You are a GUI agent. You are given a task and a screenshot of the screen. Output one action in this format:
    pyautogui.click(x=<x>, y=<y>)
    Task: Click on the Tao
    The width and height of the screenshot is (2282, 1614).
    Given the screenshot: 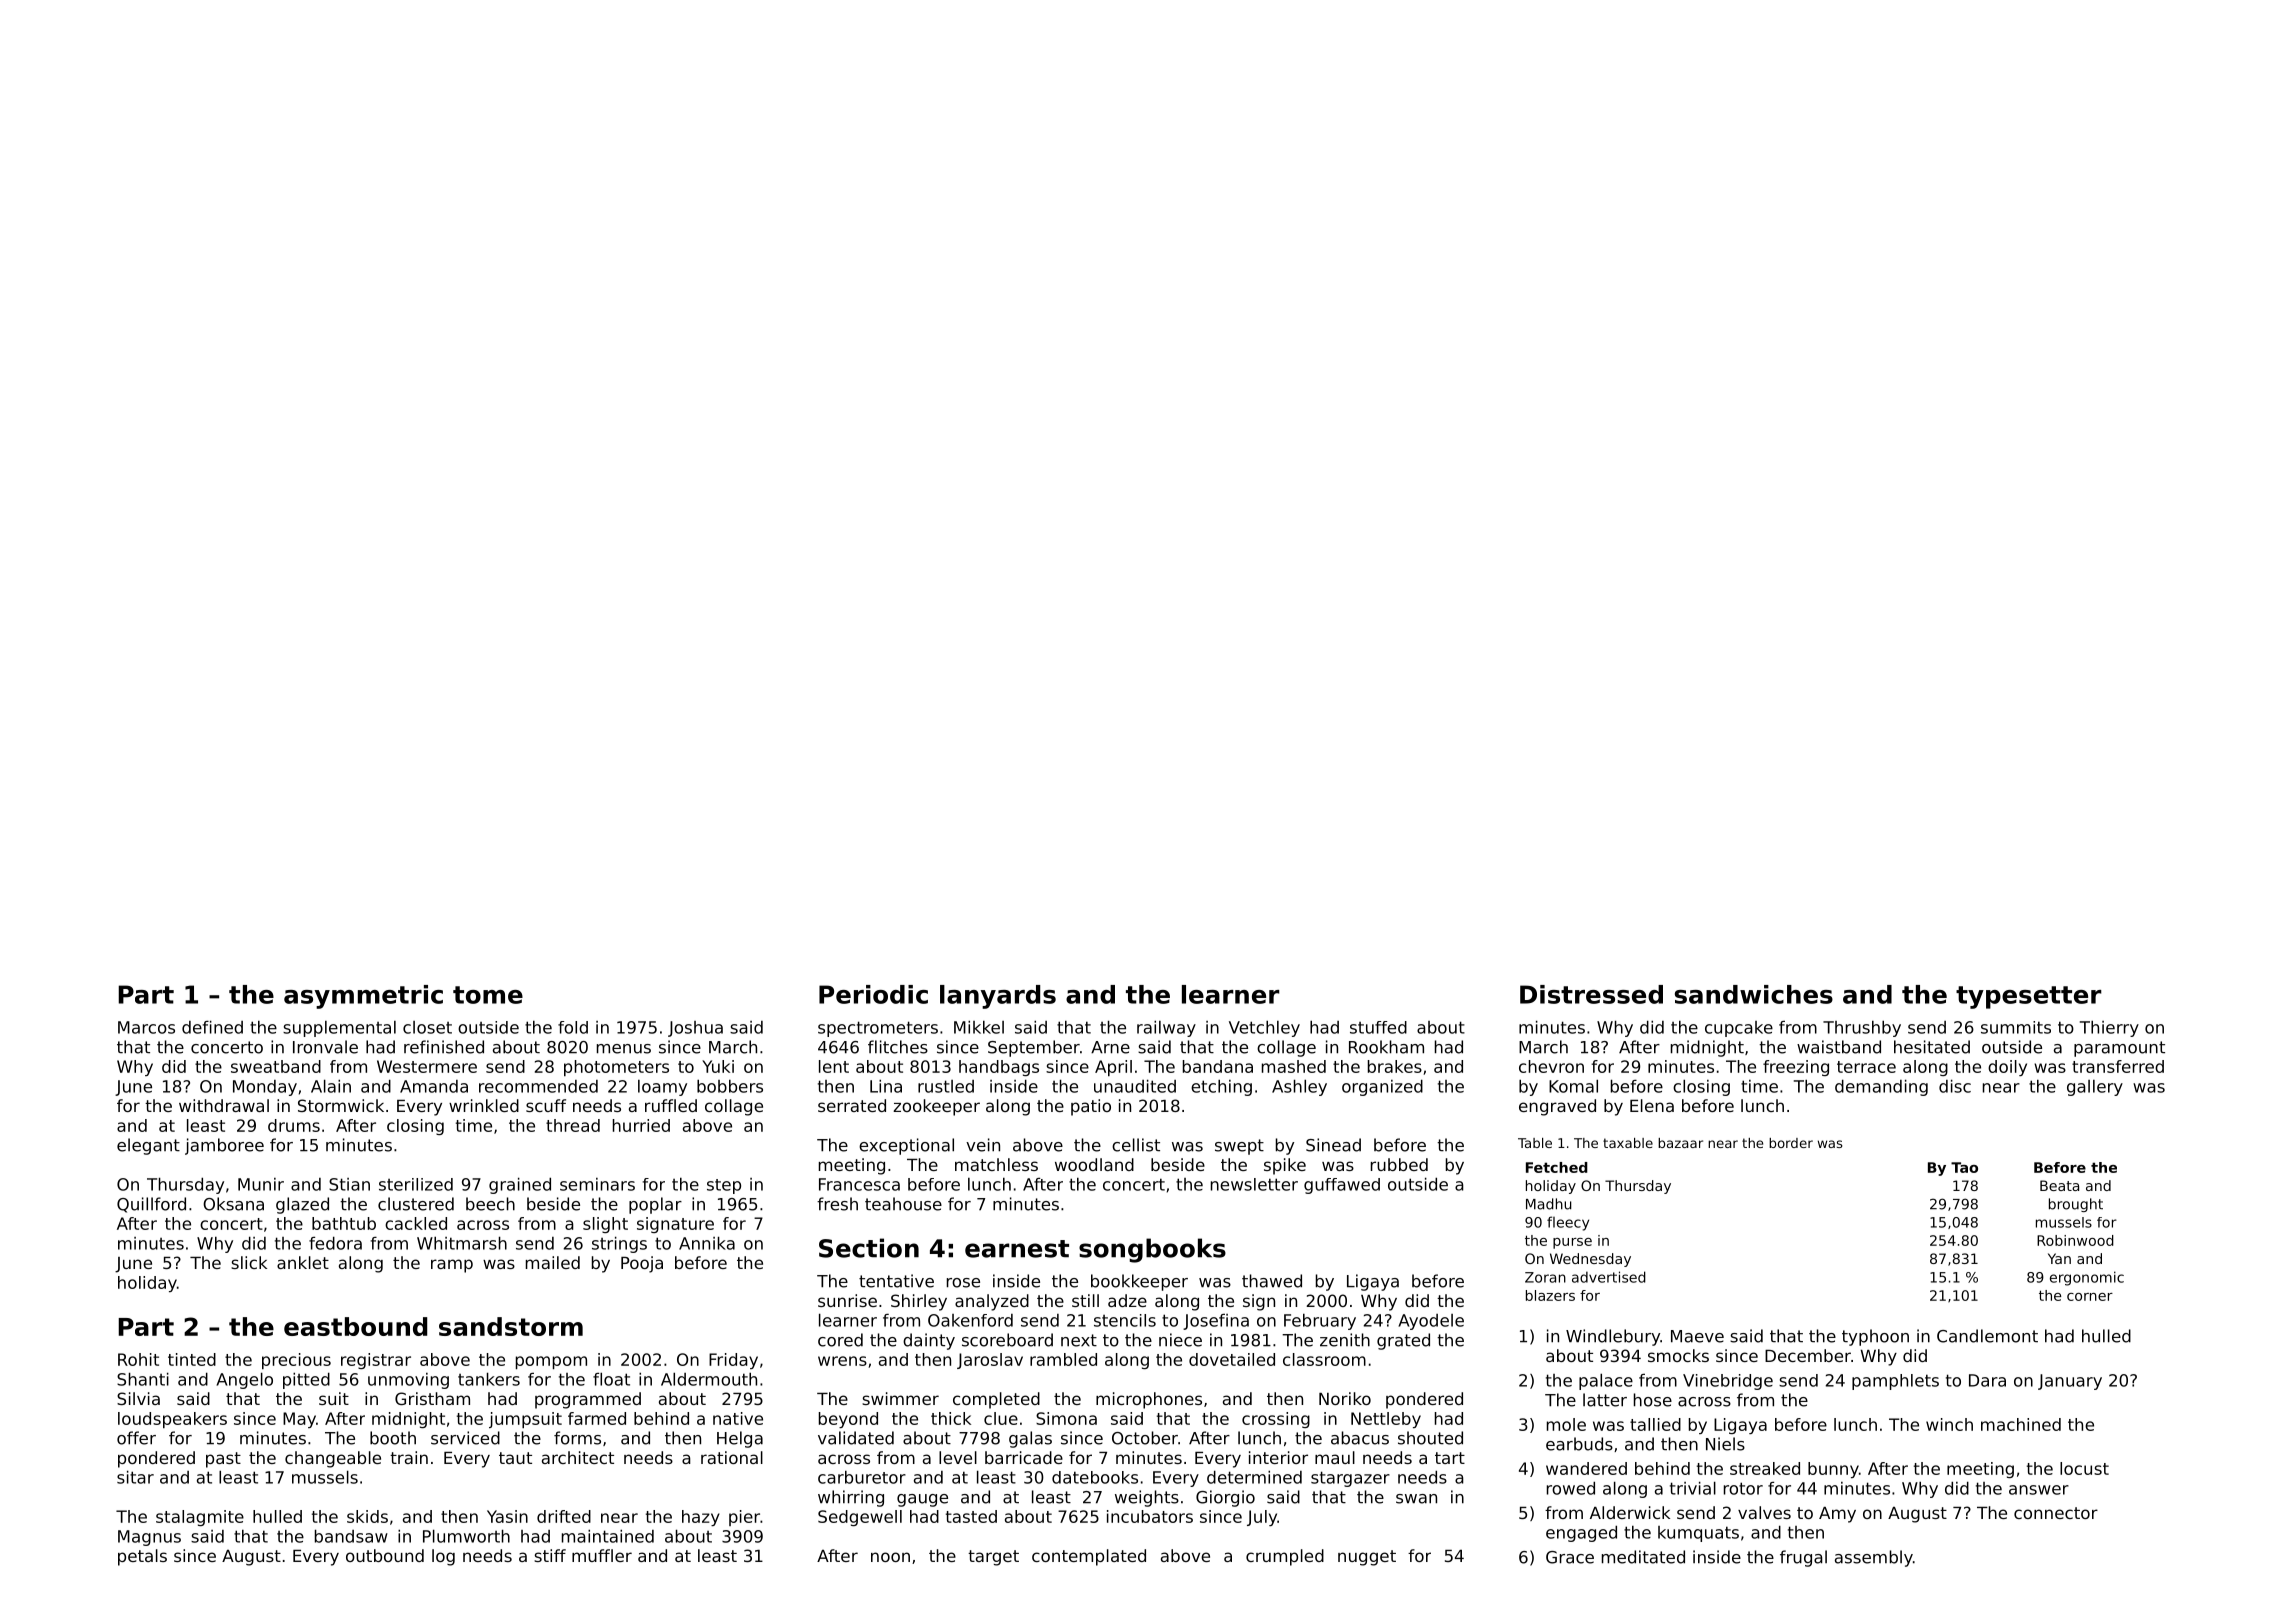 What is the action you would take?
    pyautogui.click(x=1964, y=1167)
